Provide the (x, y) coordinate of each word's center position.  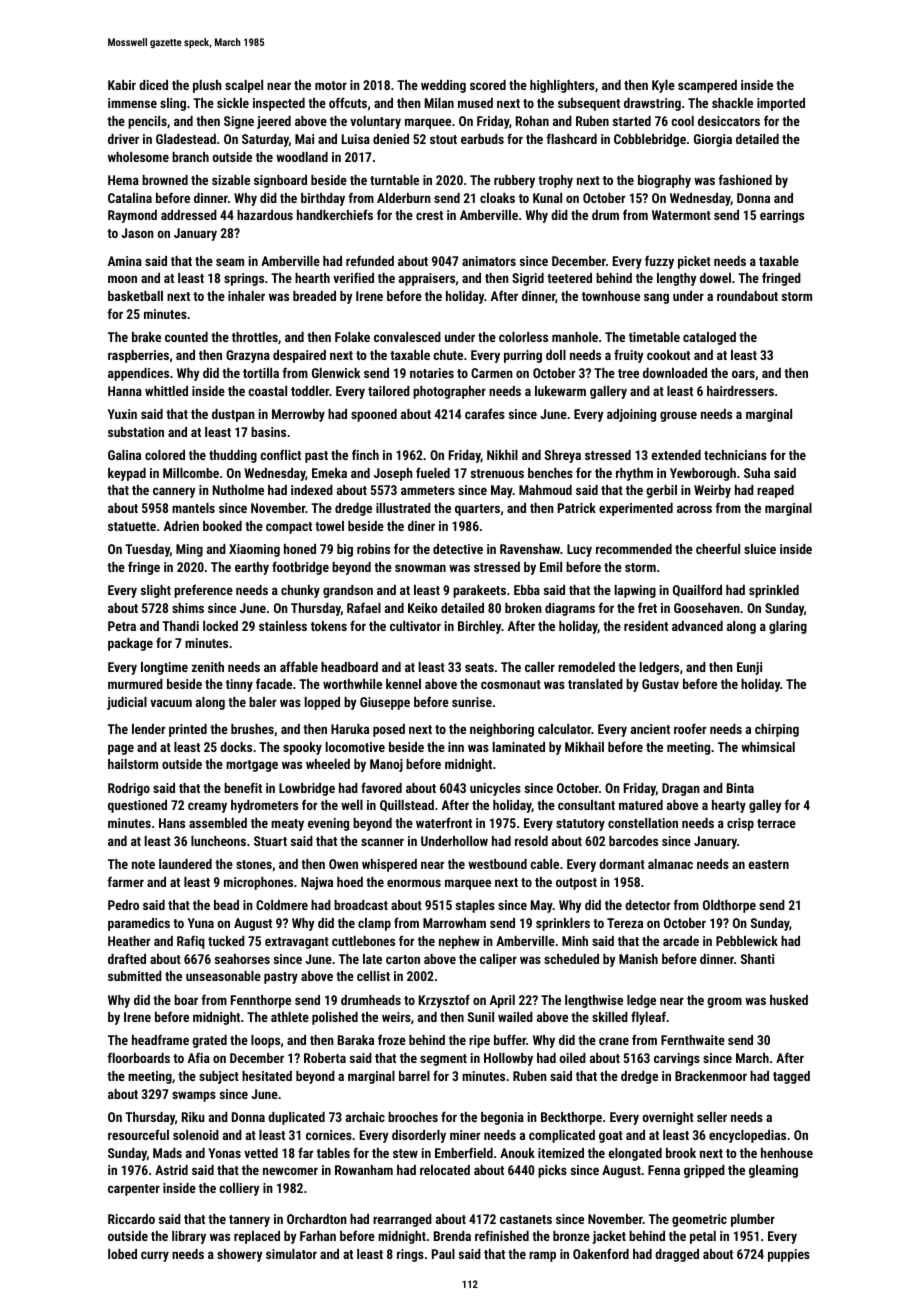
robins (373, 549)
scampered (707, 86)
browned (165, 180)
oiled (572, 1058)
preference (203, 591)
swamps (194, 1096)
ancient (650, 729)
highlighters (562, 86)
